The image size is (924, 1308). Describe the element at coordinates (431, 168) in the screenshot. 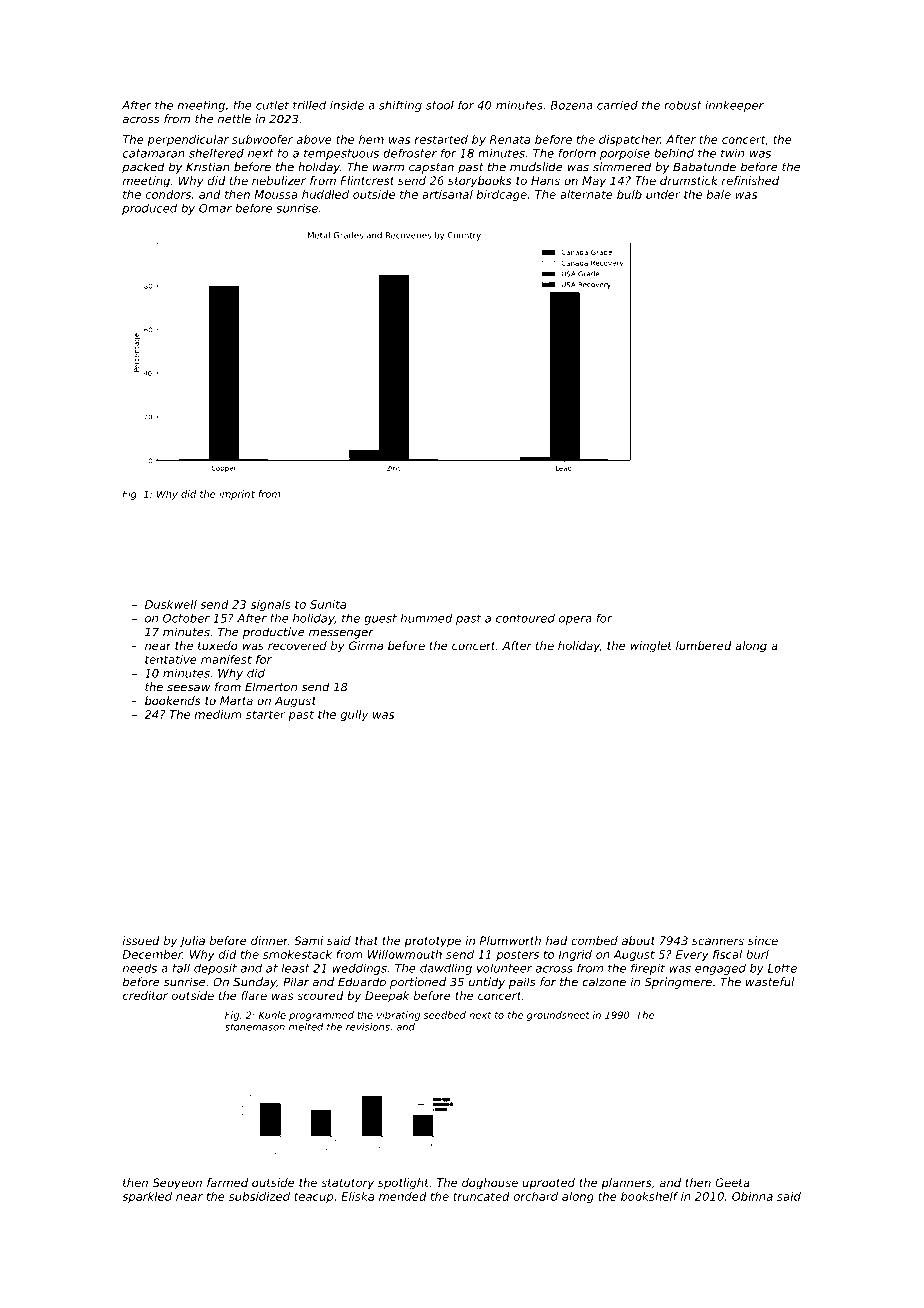

I see `capstan` at that location.
